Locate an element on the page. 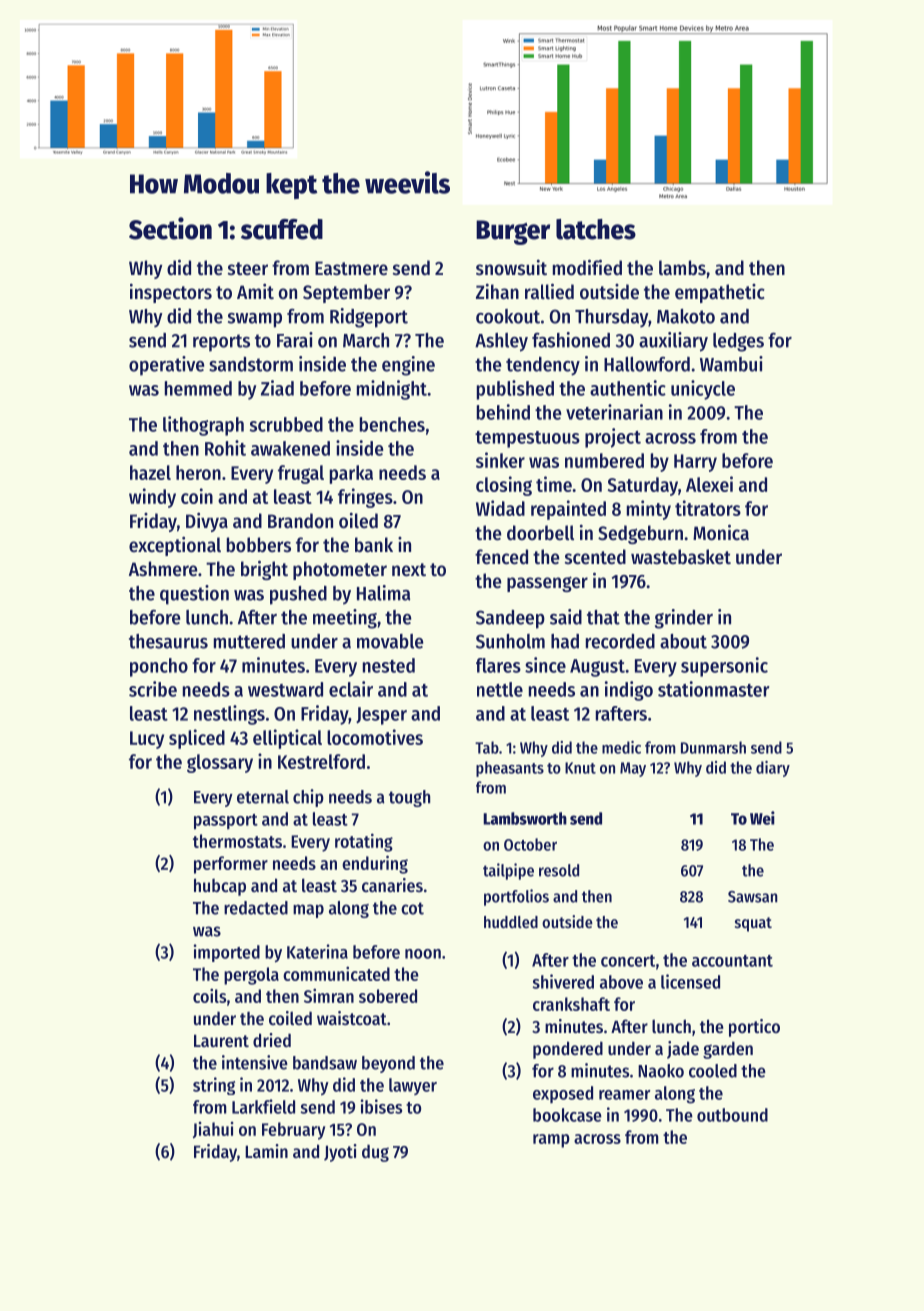 The width and height of the document is (924, 1311). ramp is located at coordinates (551, 1141).
